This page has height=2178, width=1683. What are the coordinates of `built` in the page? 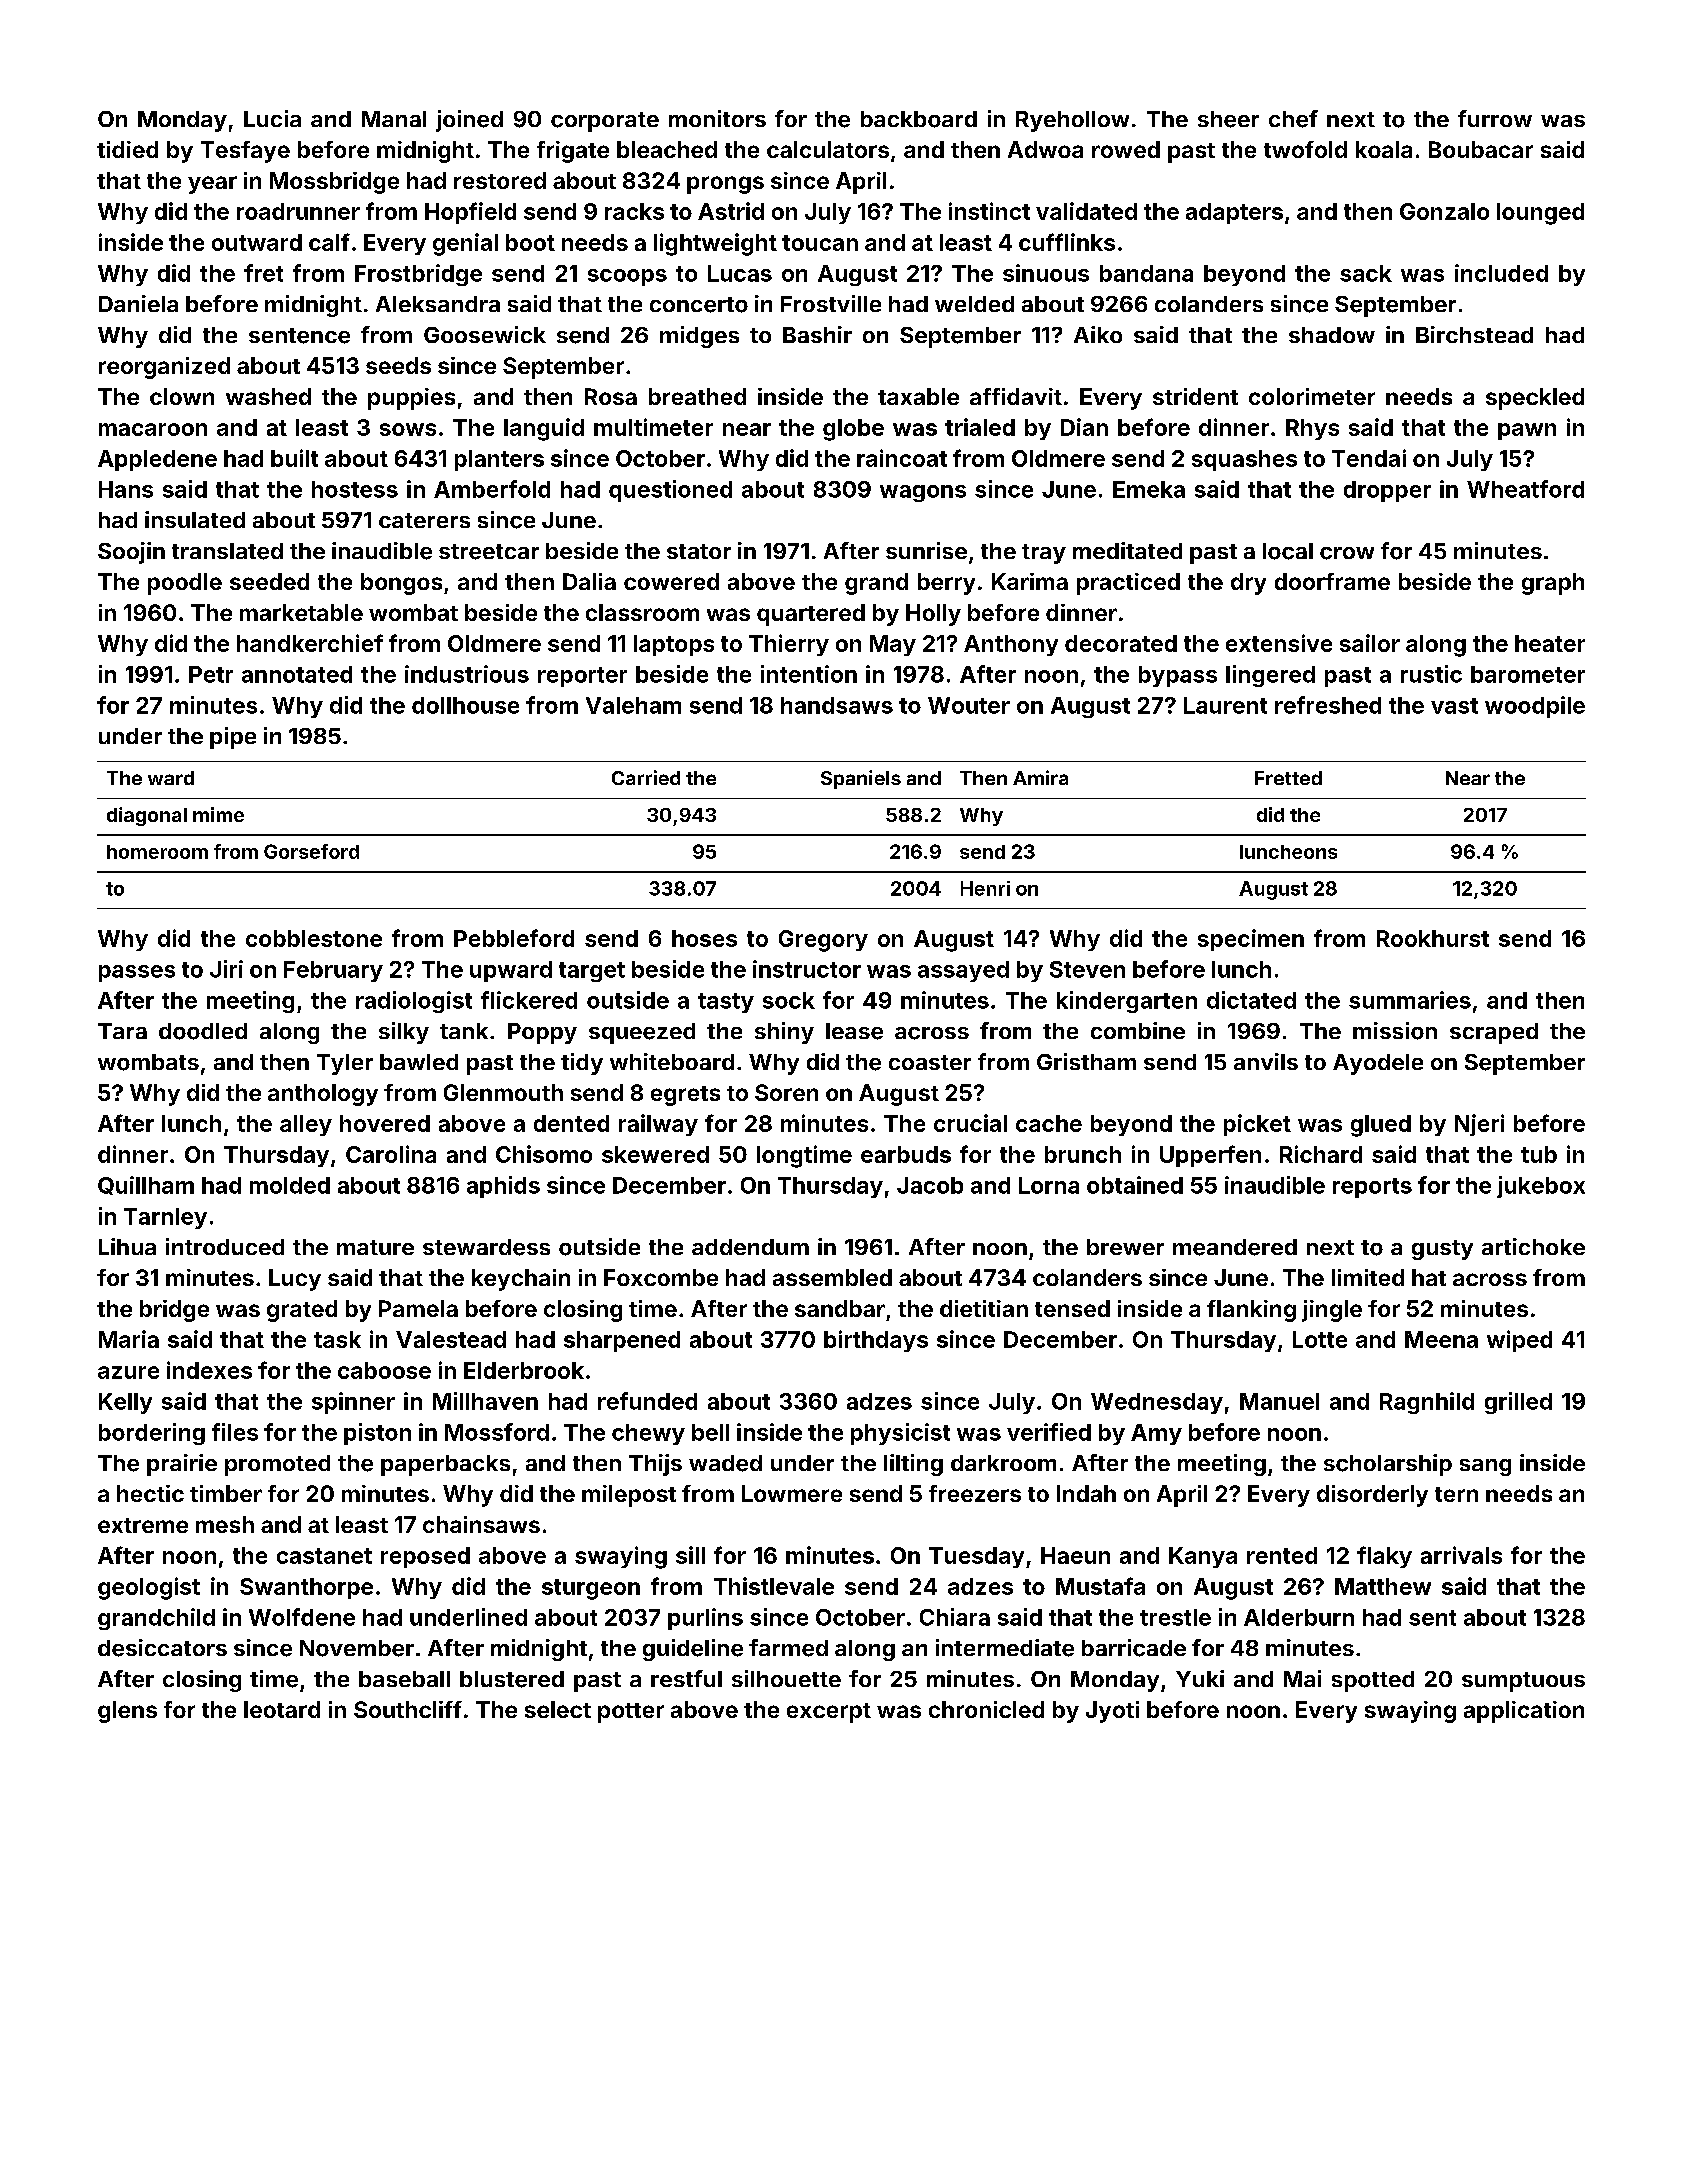 It's located at (294, 458).
